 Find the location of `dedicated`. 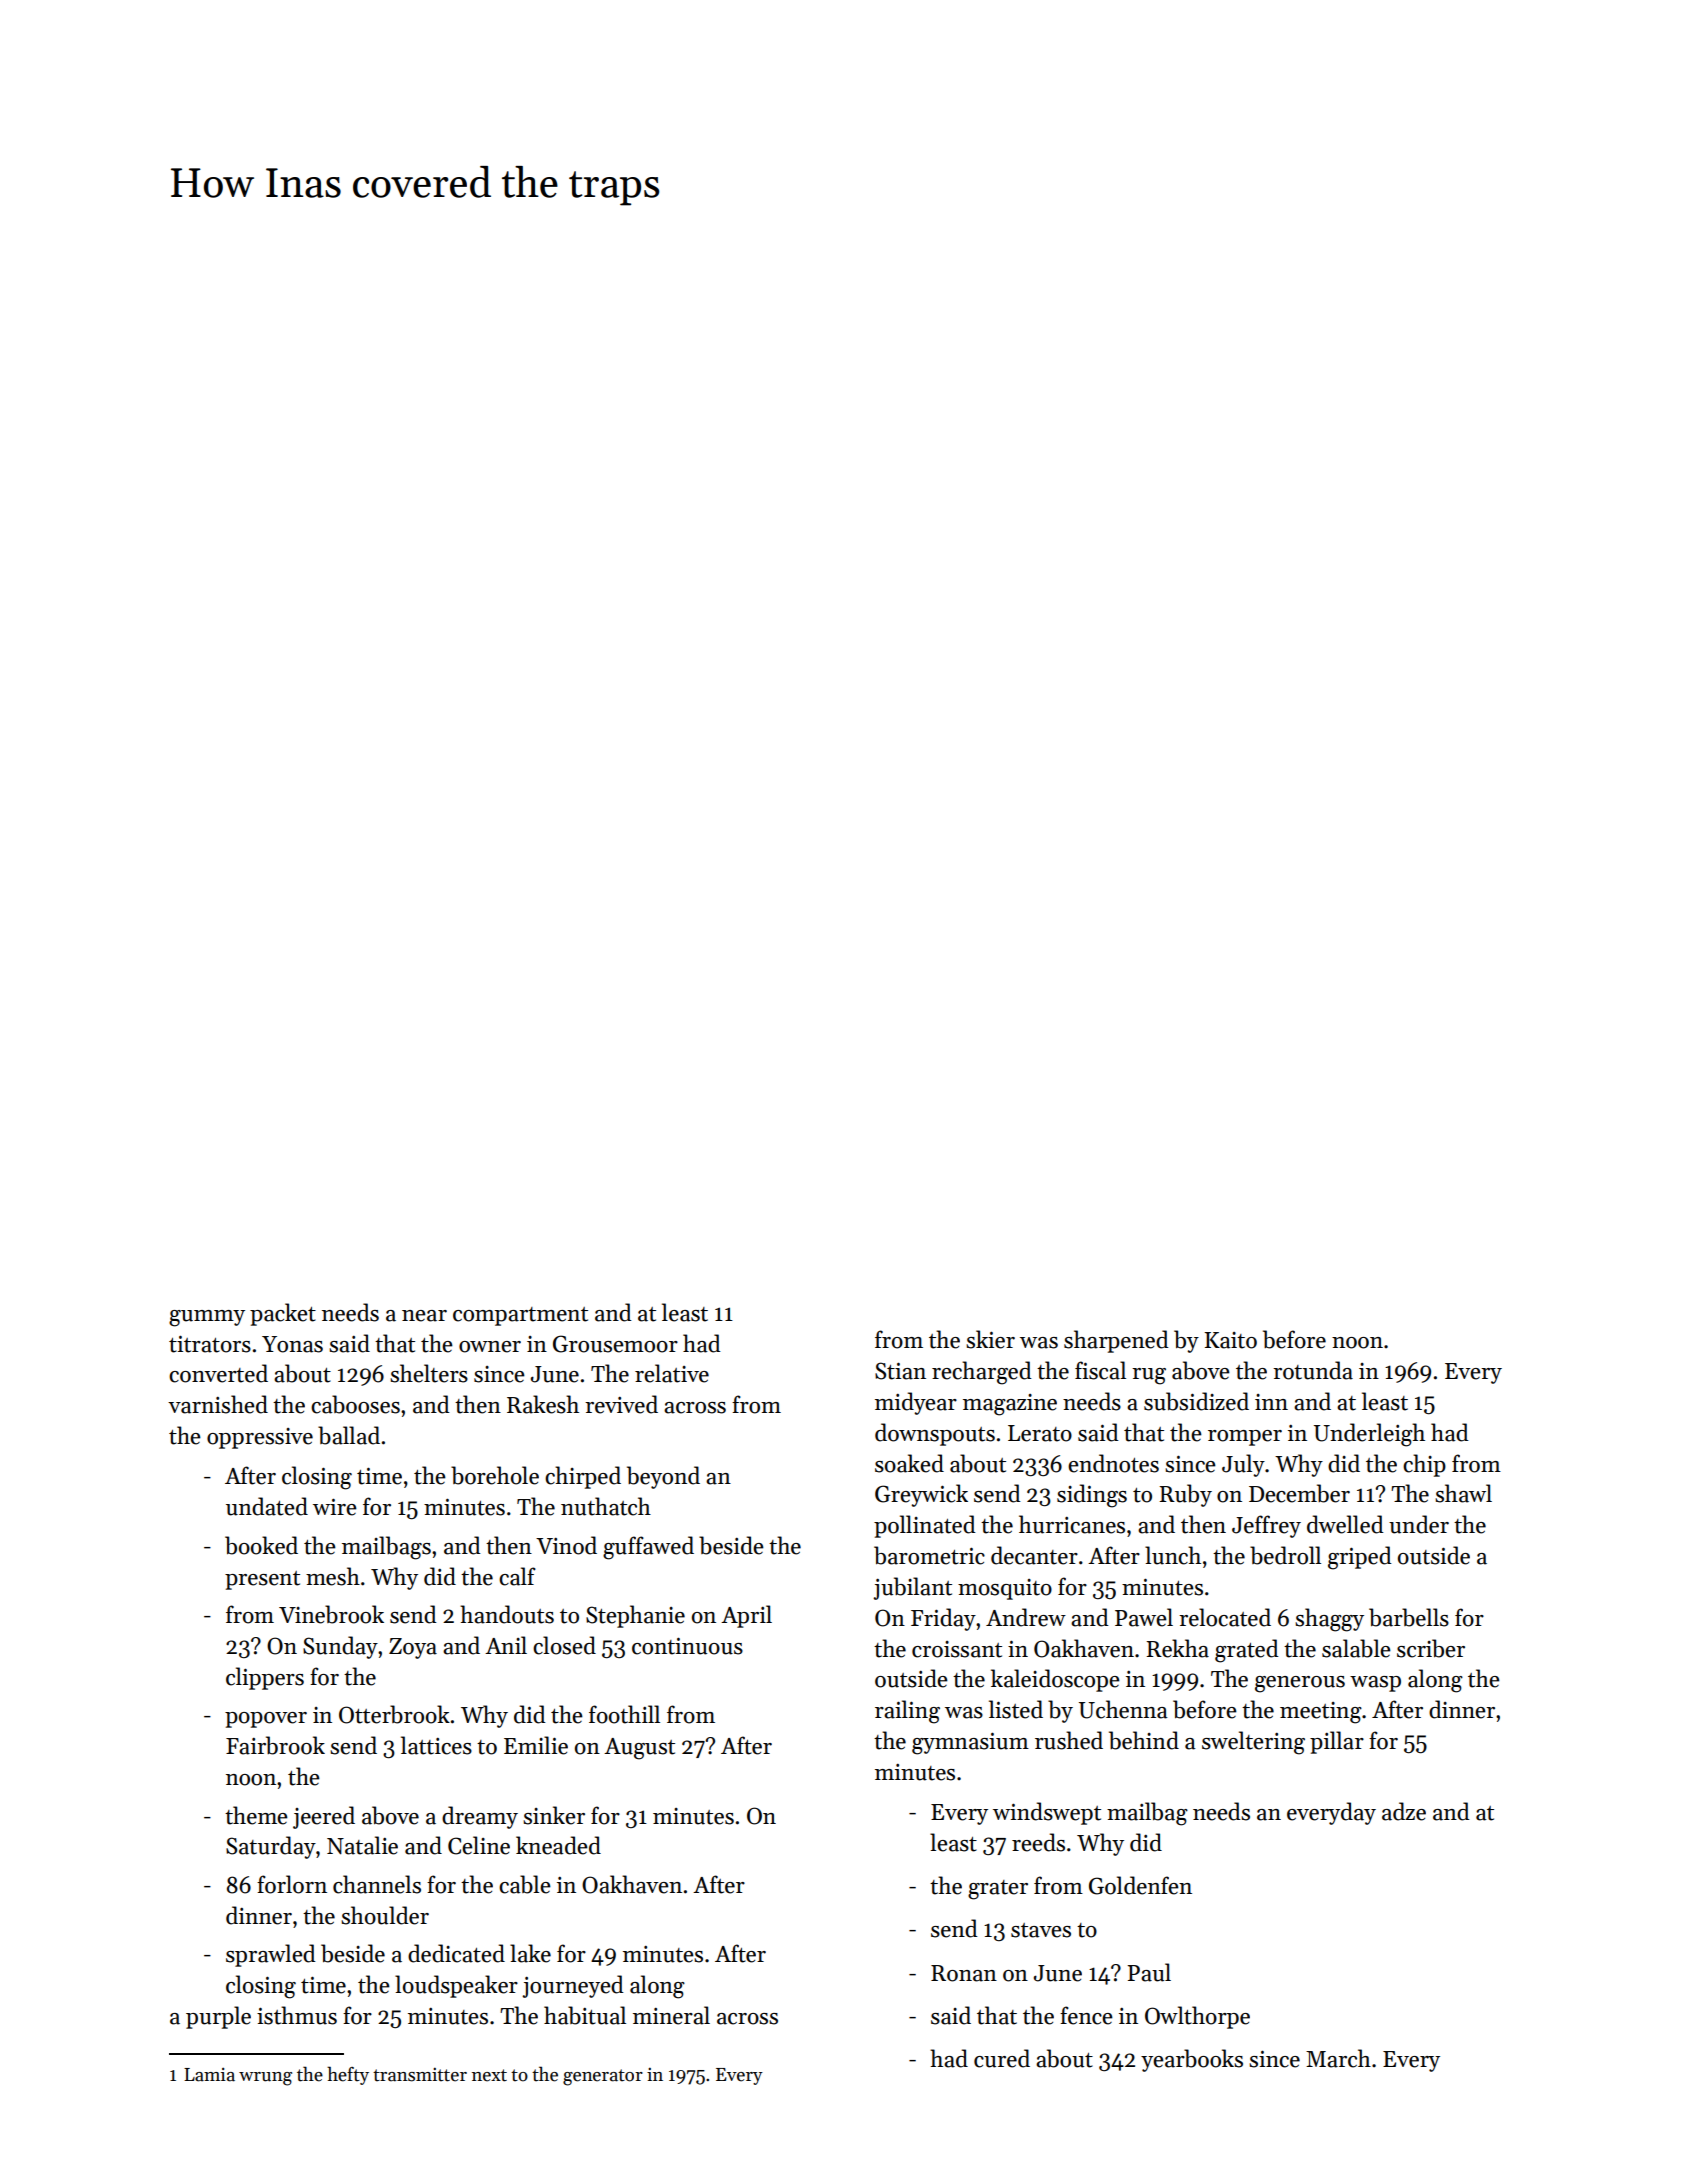

dedicated is located at coordinates (456, 1953).
